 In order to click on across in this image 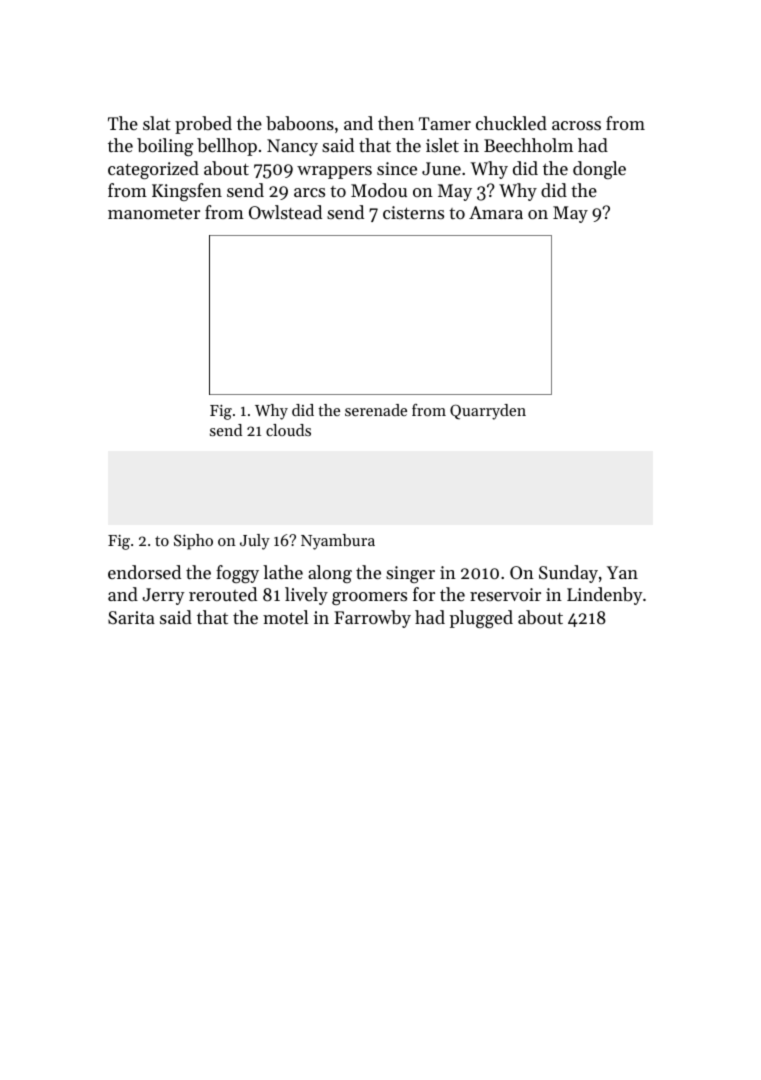, I will do `click(576, 125)`.
